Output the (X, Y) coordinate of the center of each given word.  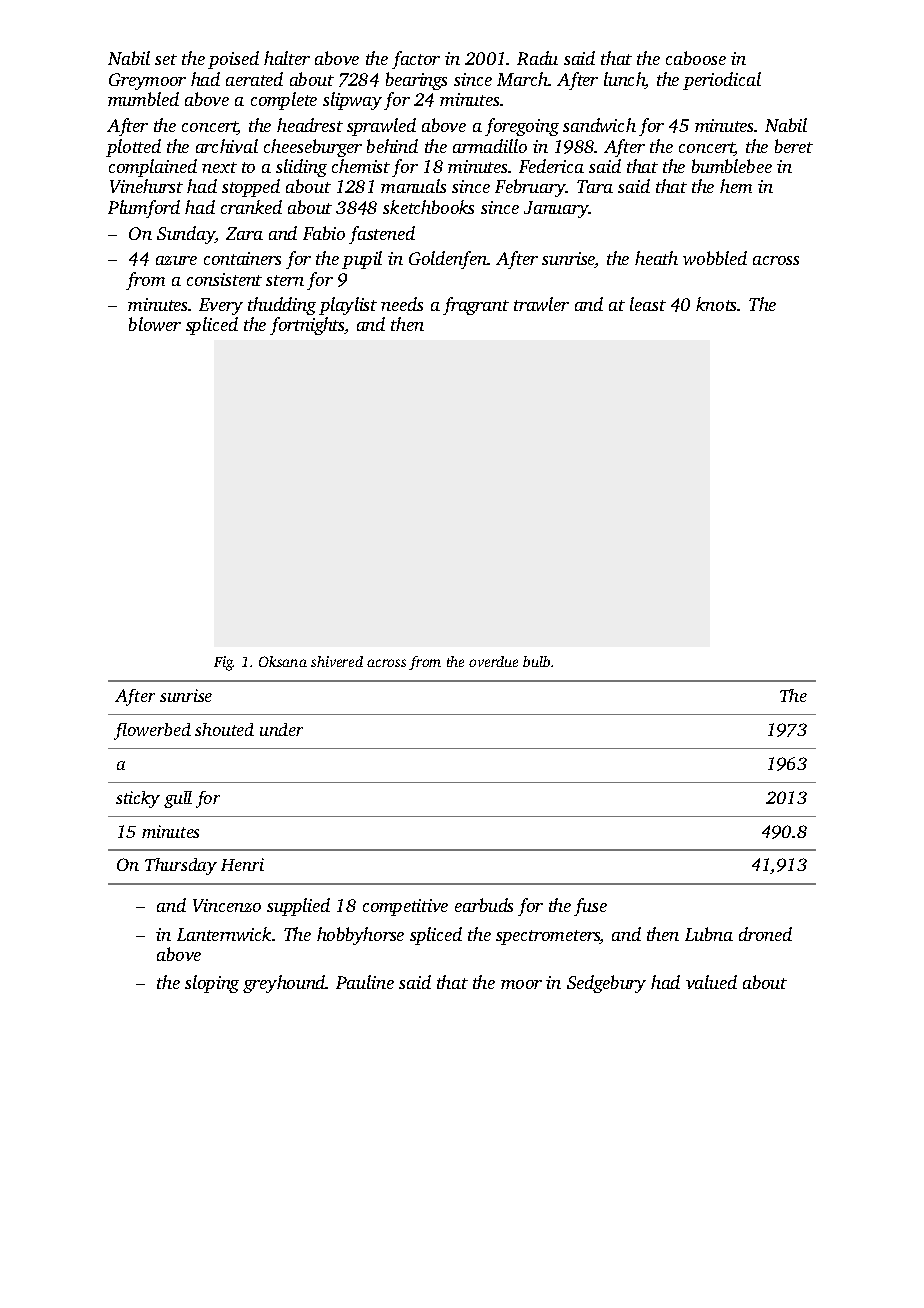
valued (711, 982)
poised (233, 60)
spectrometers (548, 937)
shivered (337, 661)
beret (794, 146)
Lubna (709, 934)
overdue (493, 661)
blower (155, 324)
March (522, 79)
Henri (242, 864)
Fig (223, 663)
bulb (536, 661)
